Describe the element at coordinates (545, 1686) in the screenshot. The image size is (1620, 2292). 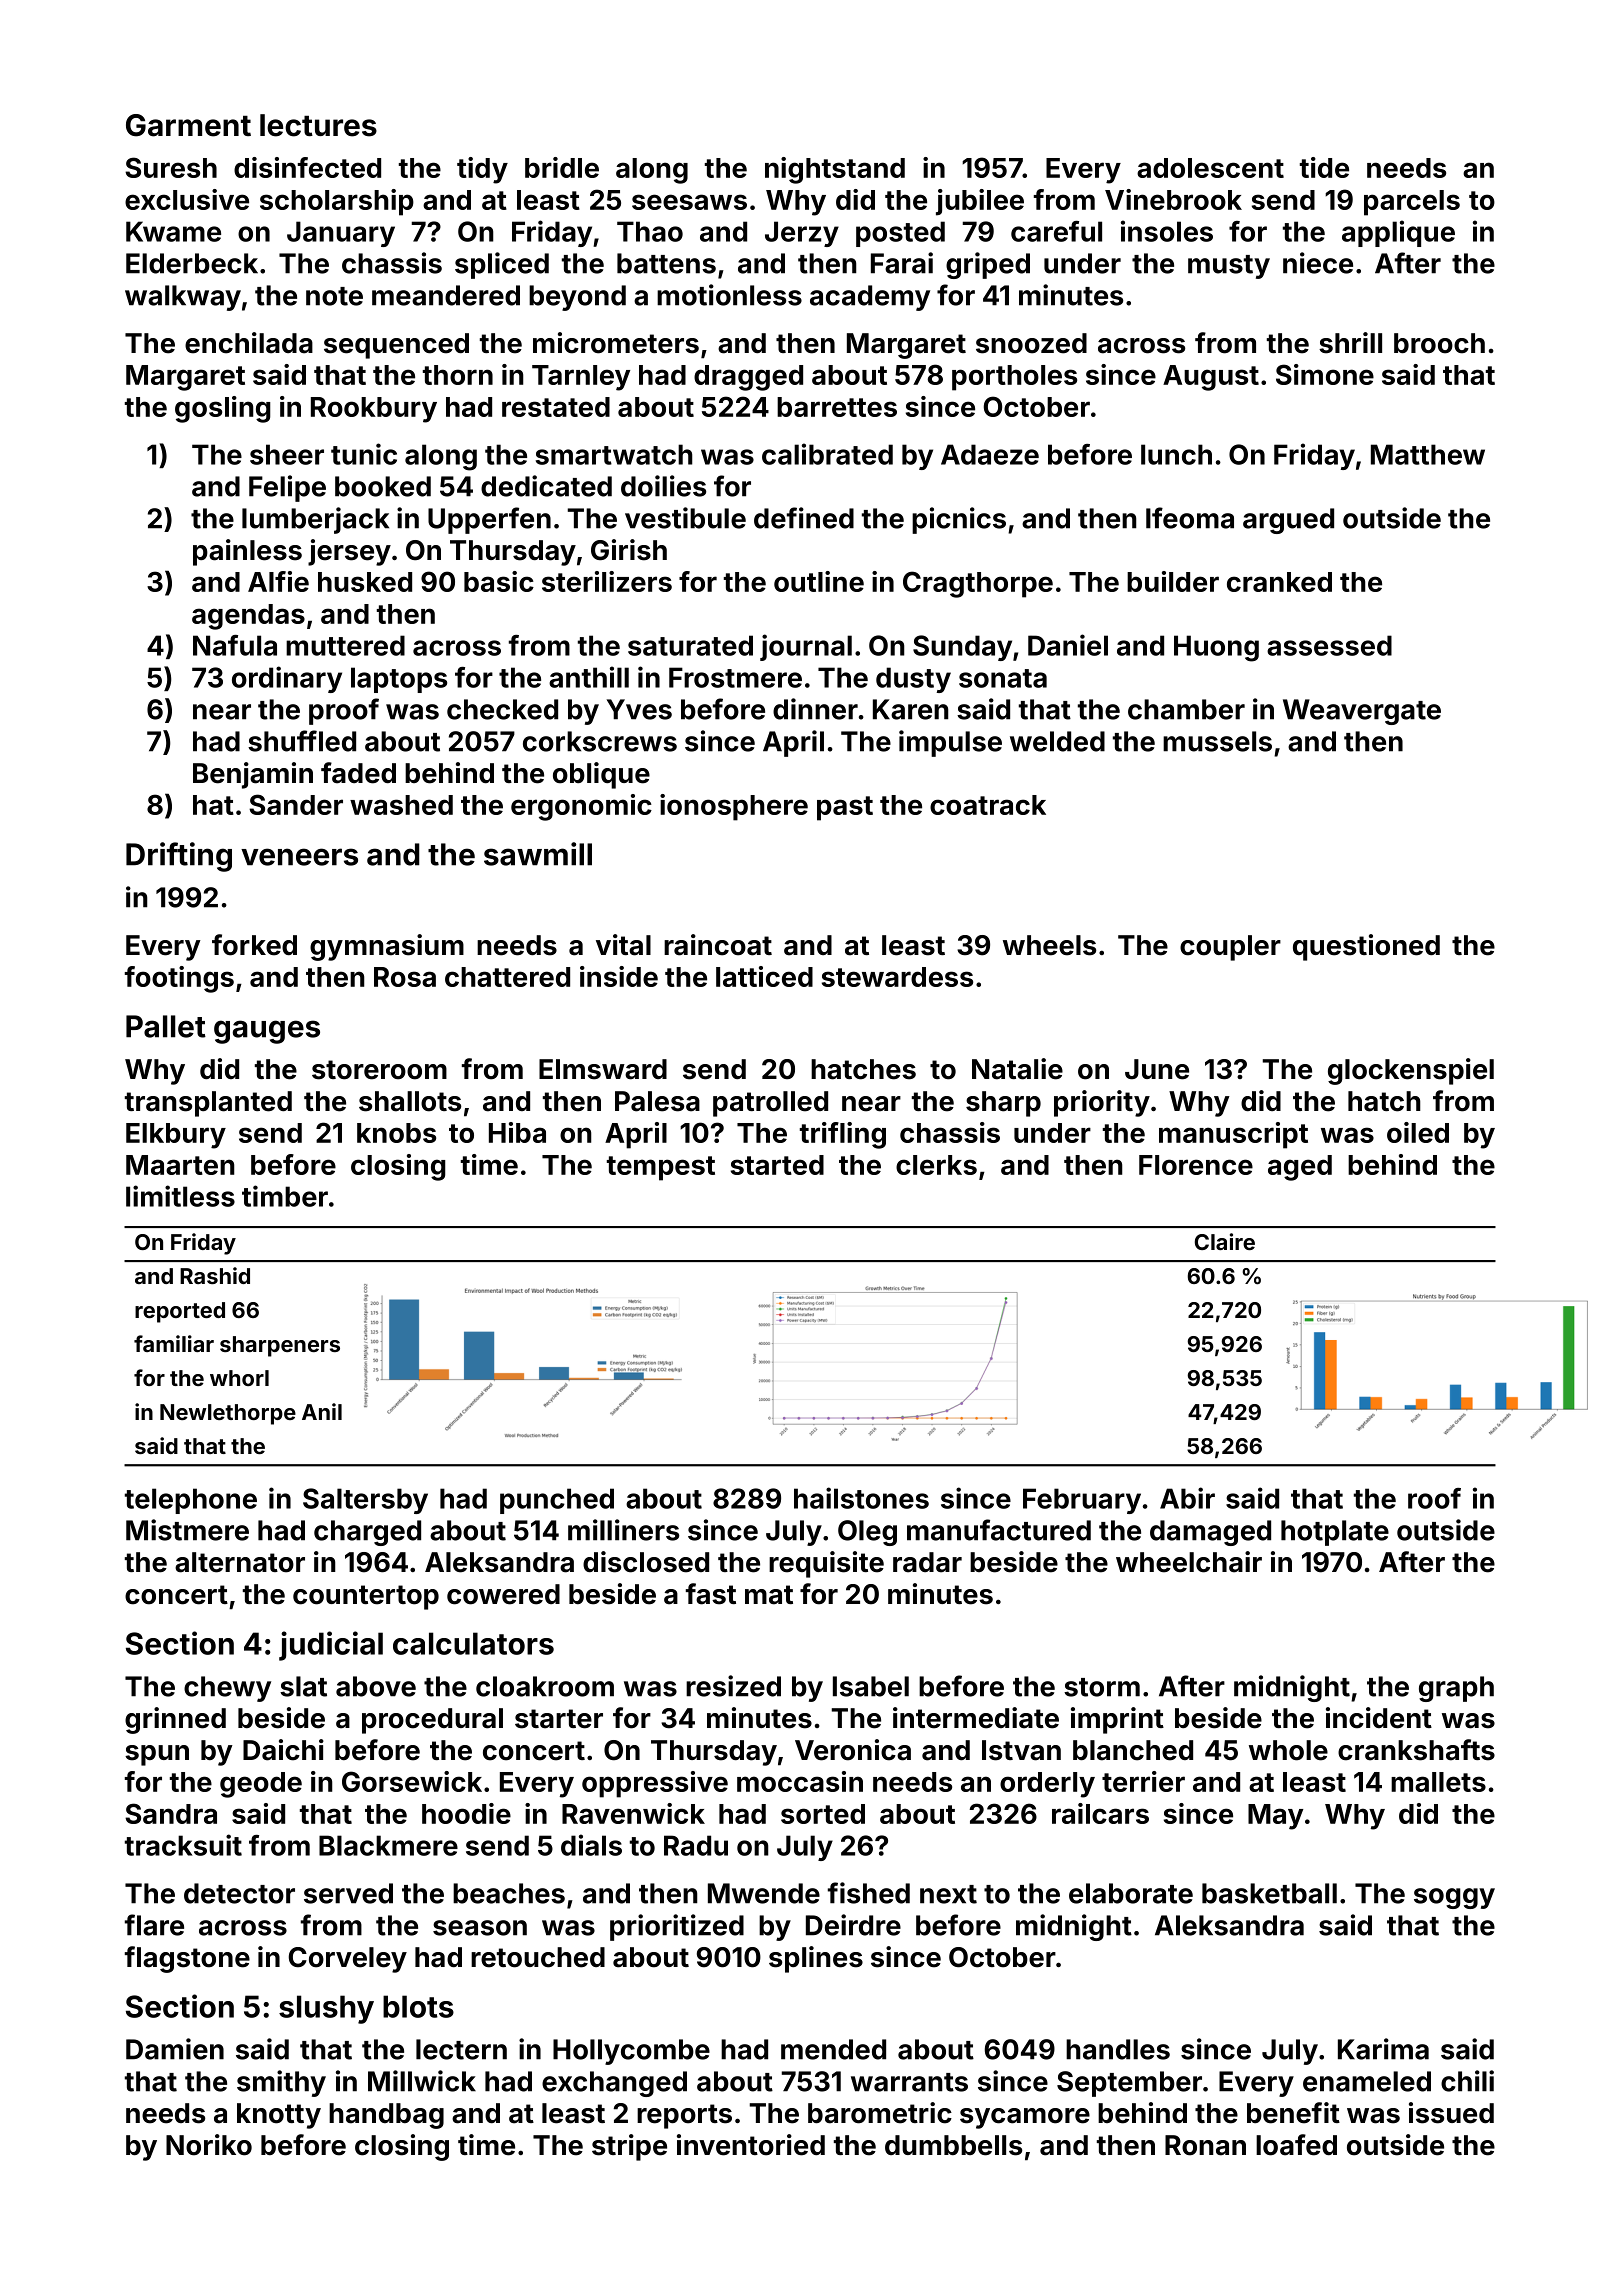
I see `cloakroom` at that location.
